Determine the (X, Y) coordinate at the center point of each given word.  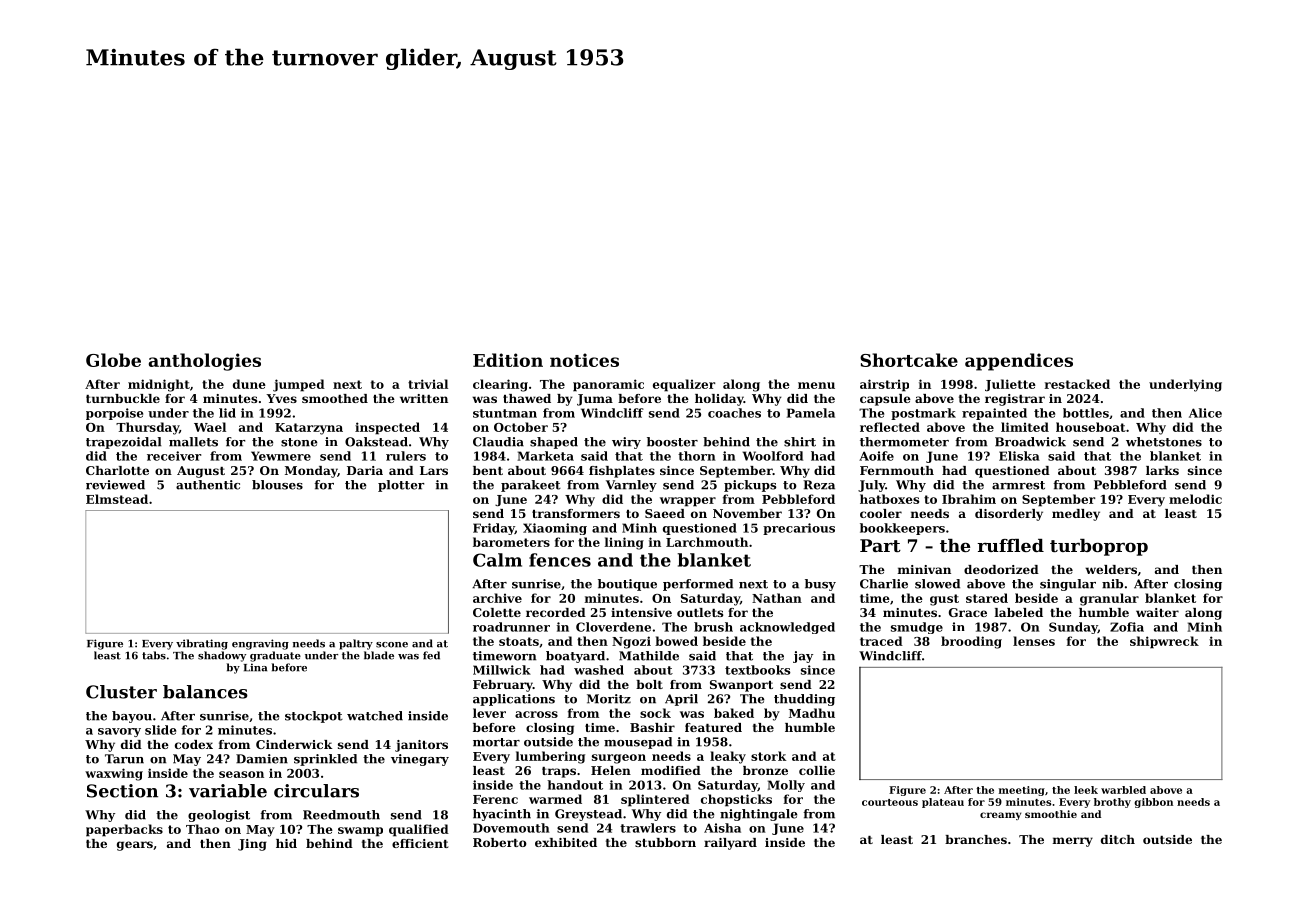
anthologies (205, 362)
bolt (649, 684)
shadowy (222, 656)
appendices (1019, 362)
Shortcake (909, 360)
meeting (1022, 791)
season (241, 774)
